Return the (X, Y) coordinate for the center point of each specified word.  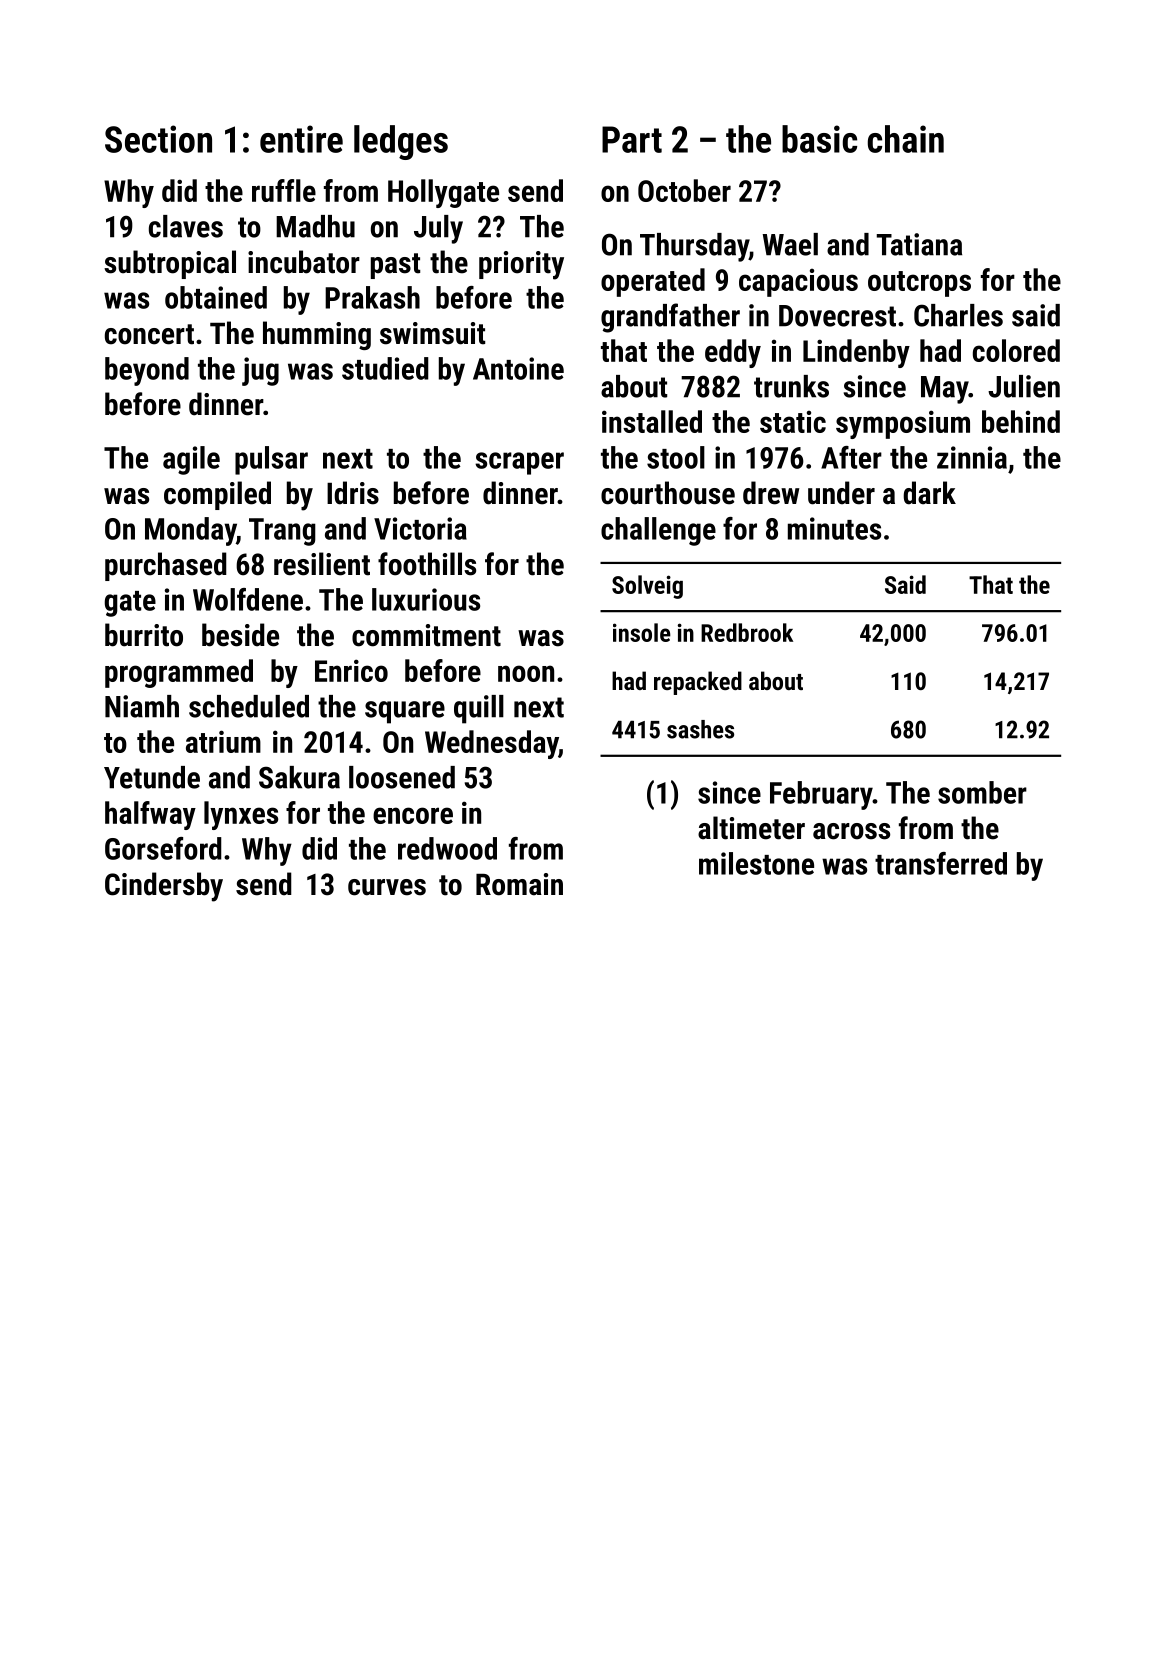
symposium (903, 424)
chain (906, 139)
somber (982, 792)
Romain (519, 884)
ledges (401, 142)
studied (385, 368)
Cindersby (164, 887)
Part (632, 139)
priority (521, 265)
